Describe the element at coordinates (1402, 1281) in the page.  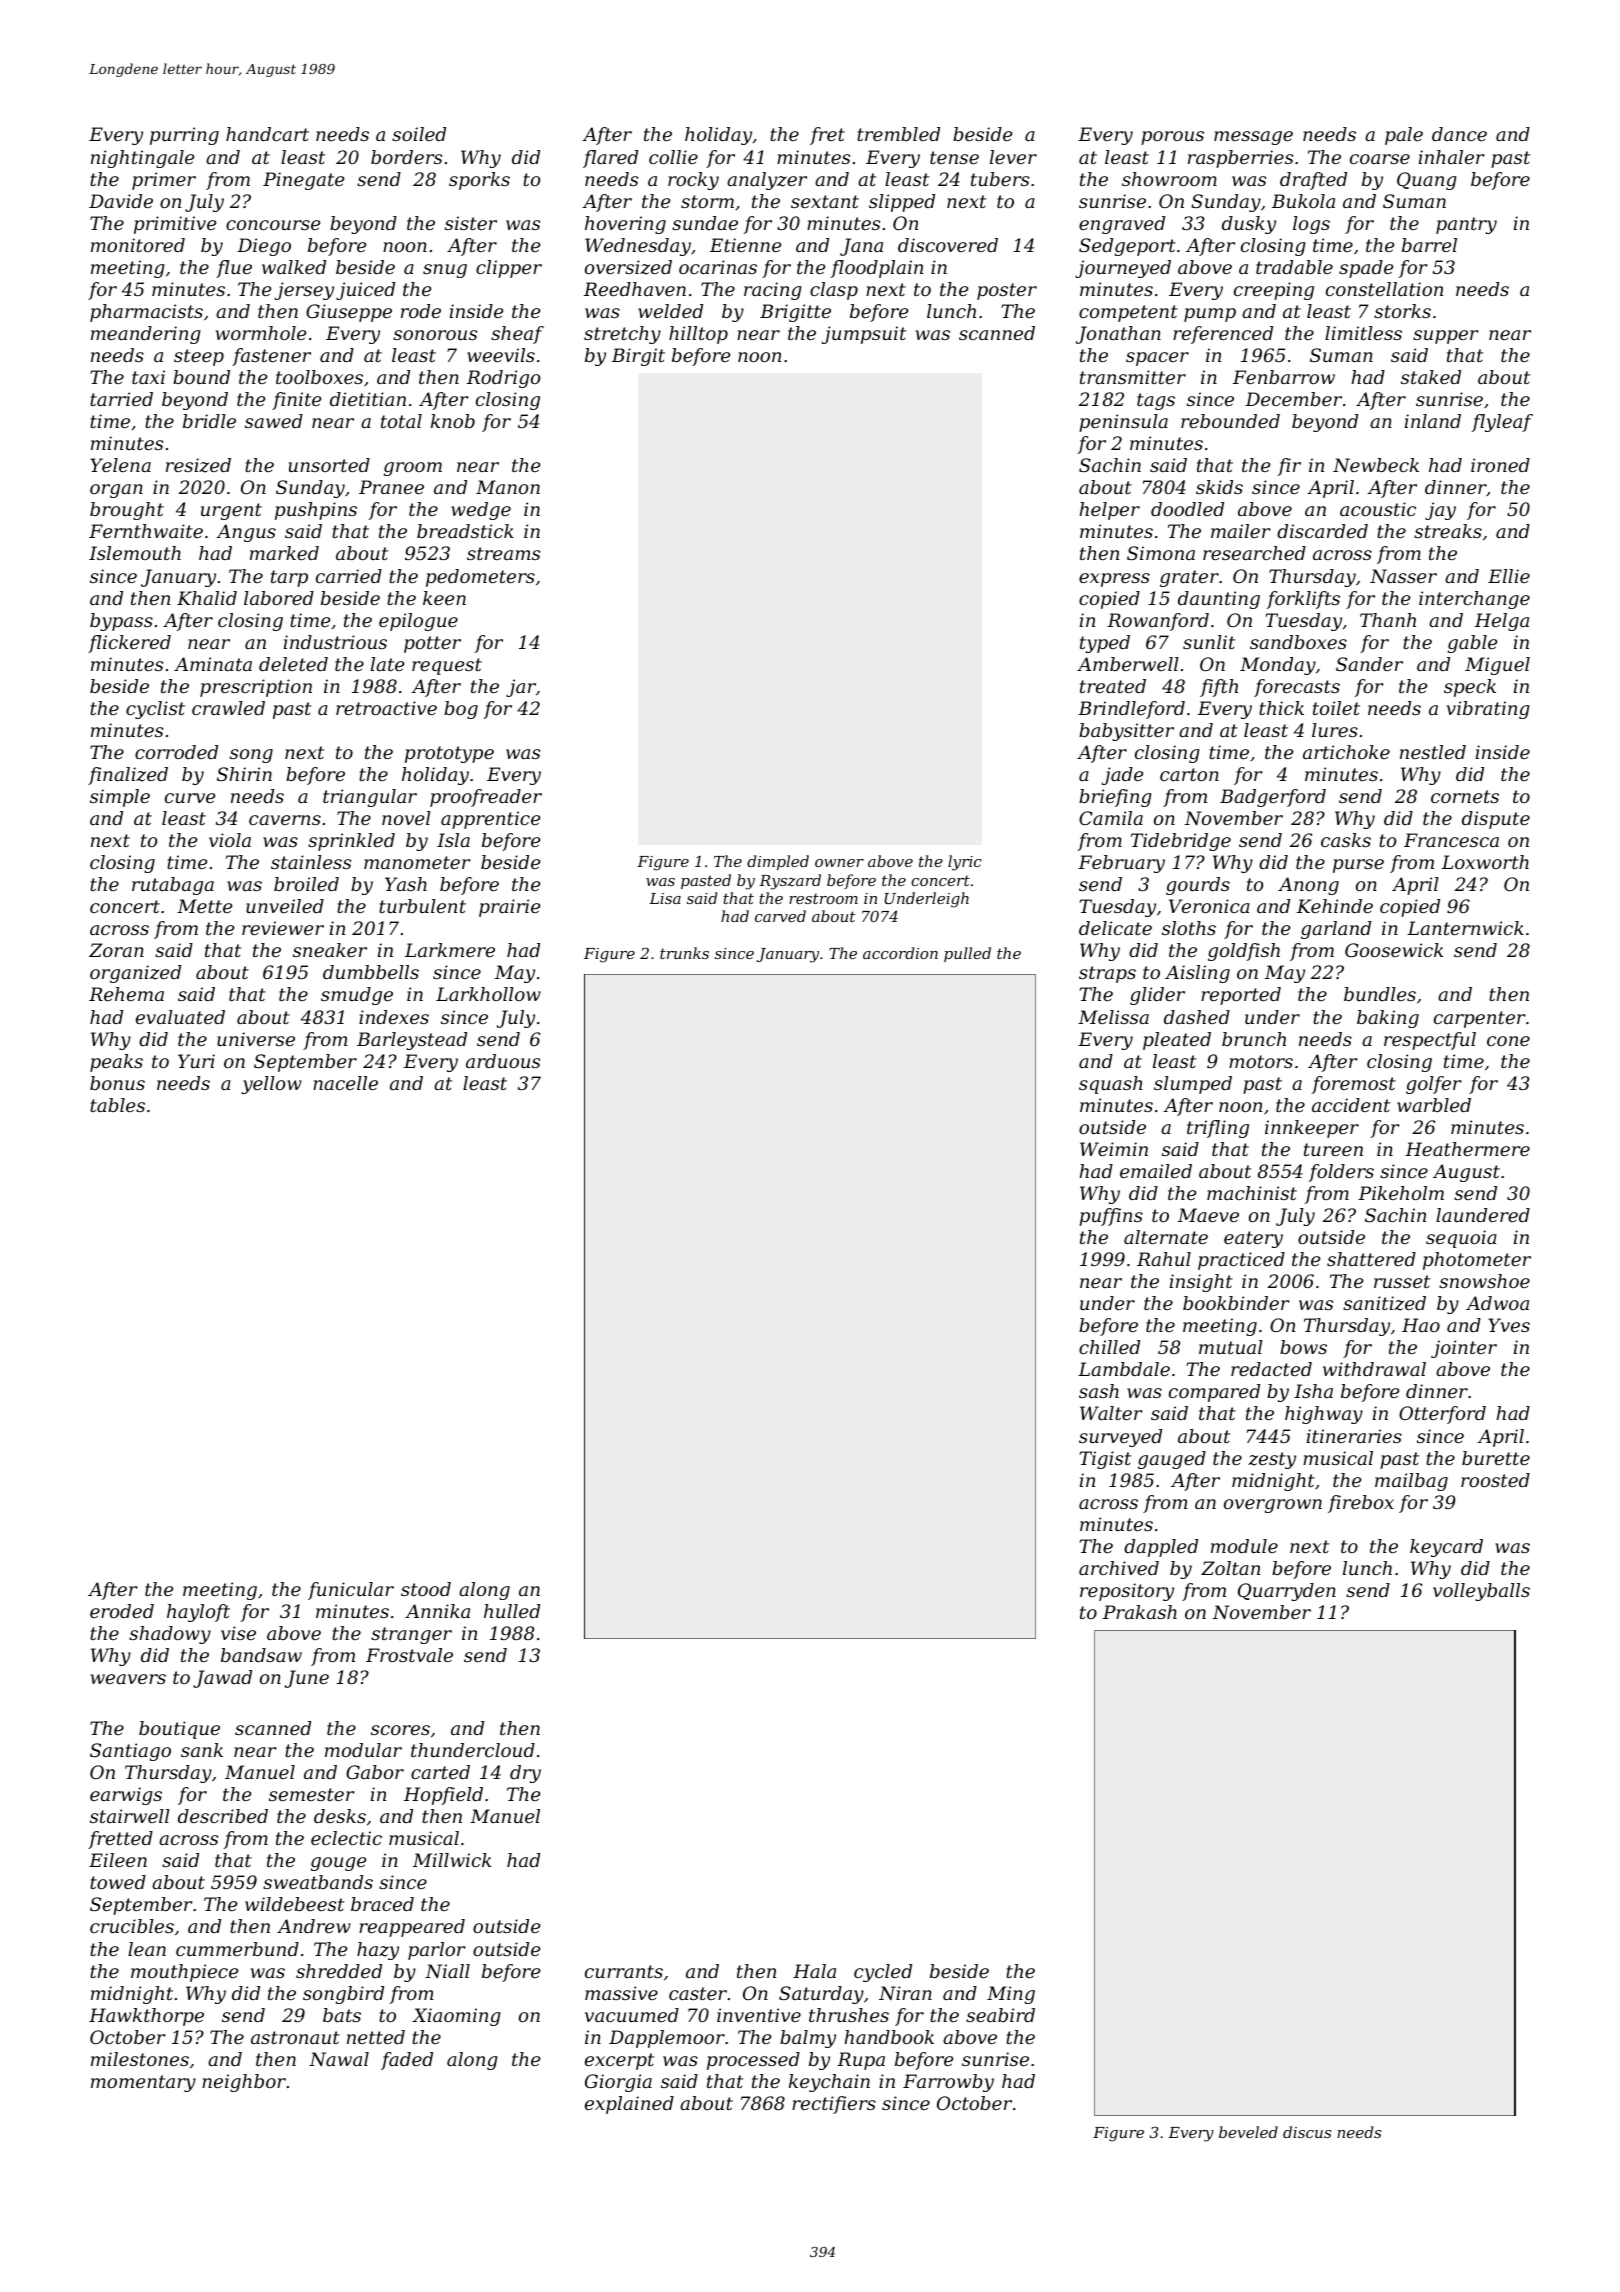
I see `russet` at that location.
